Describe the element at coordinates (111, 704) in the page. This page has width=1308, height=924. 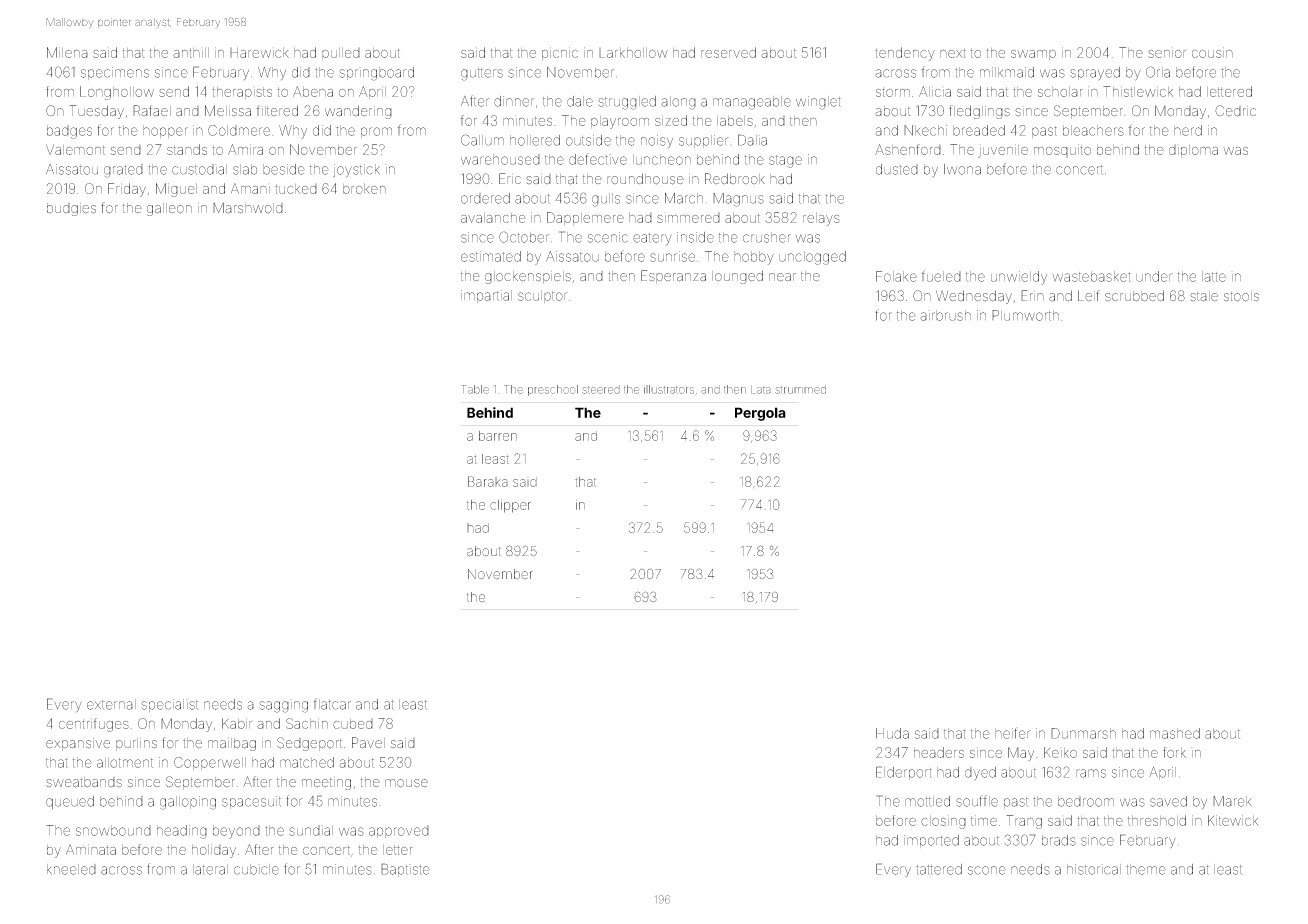
I see `external` at that location.
